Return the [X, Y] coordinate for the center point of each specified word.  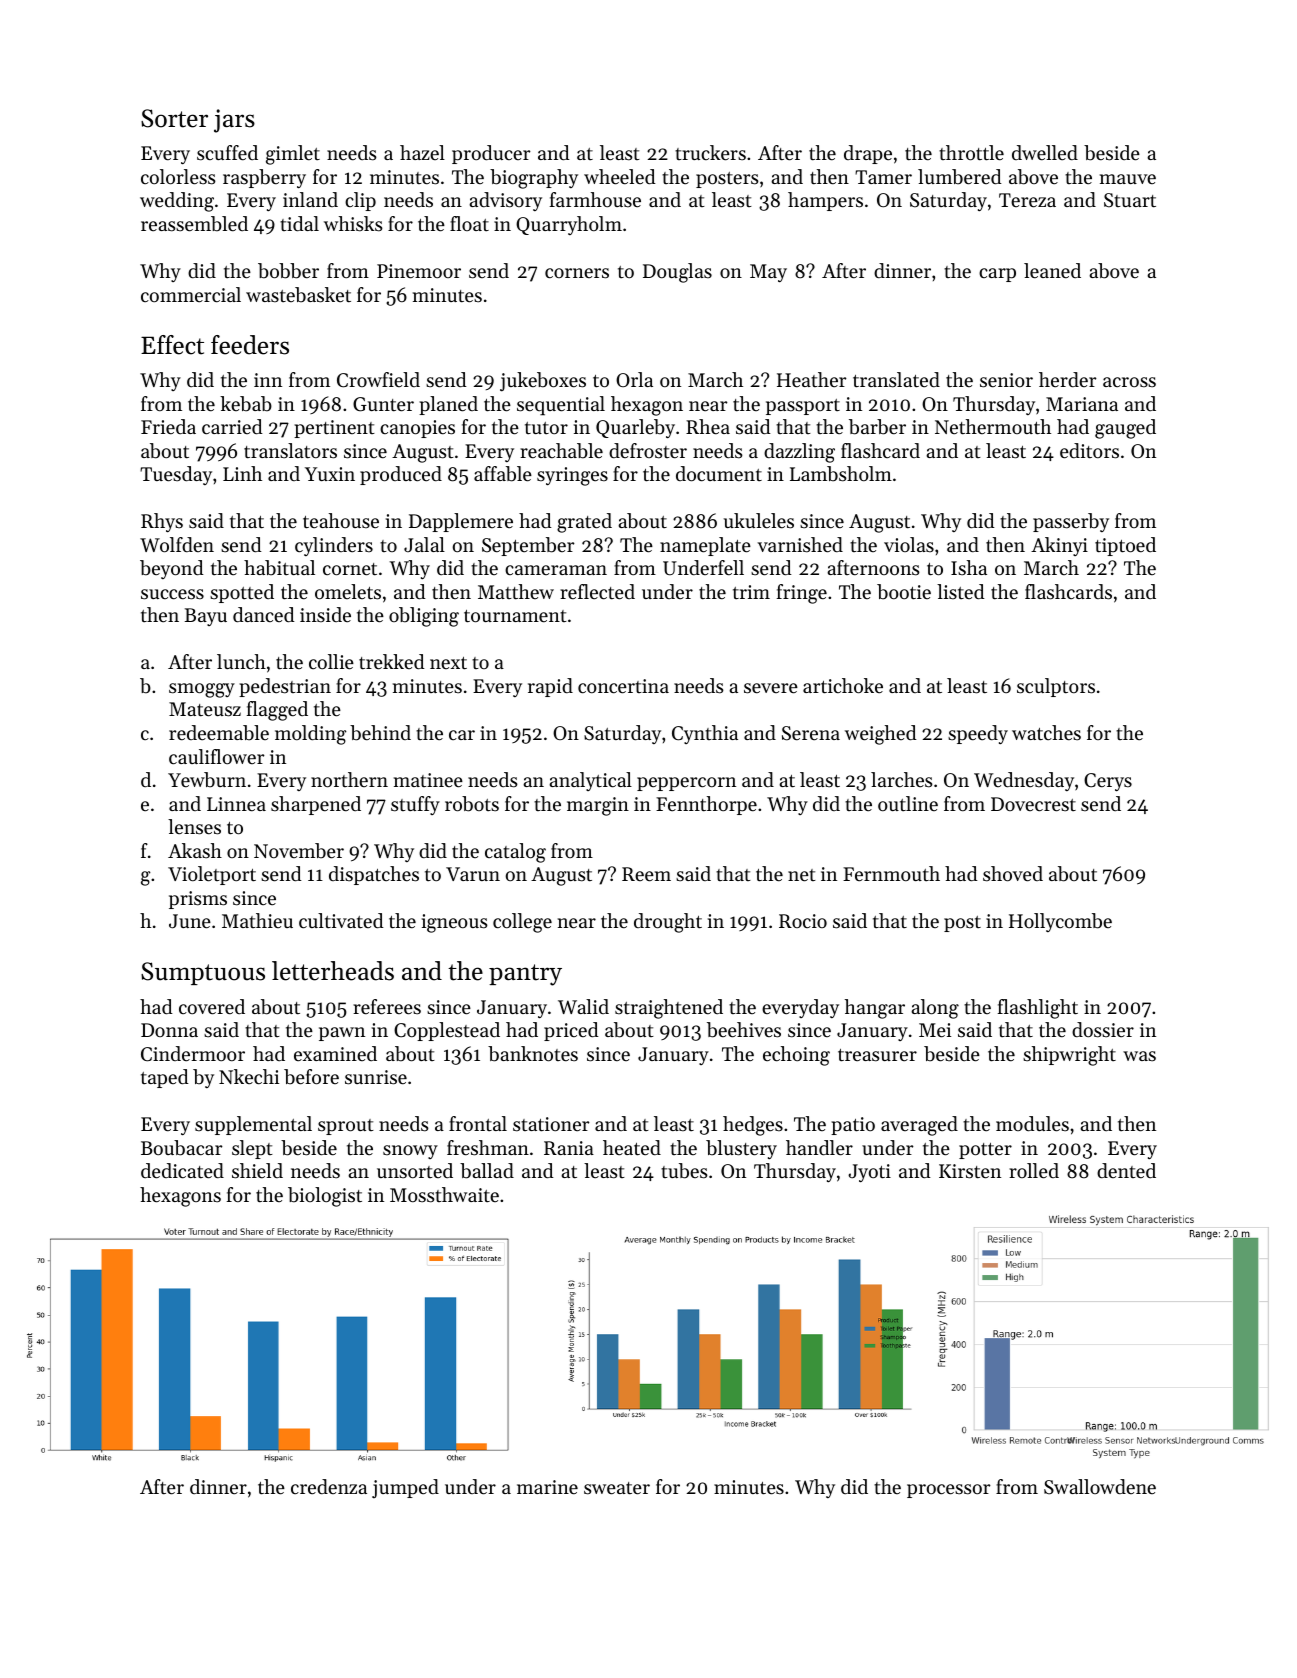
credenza [329, 1487]
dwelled [1045, 153]
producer [491, 154]
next [448, 663]
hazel [422, 152]
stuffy [415, 805]
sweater [617, 1488]
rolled [1034, 1171]
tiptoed [1125, 546]
